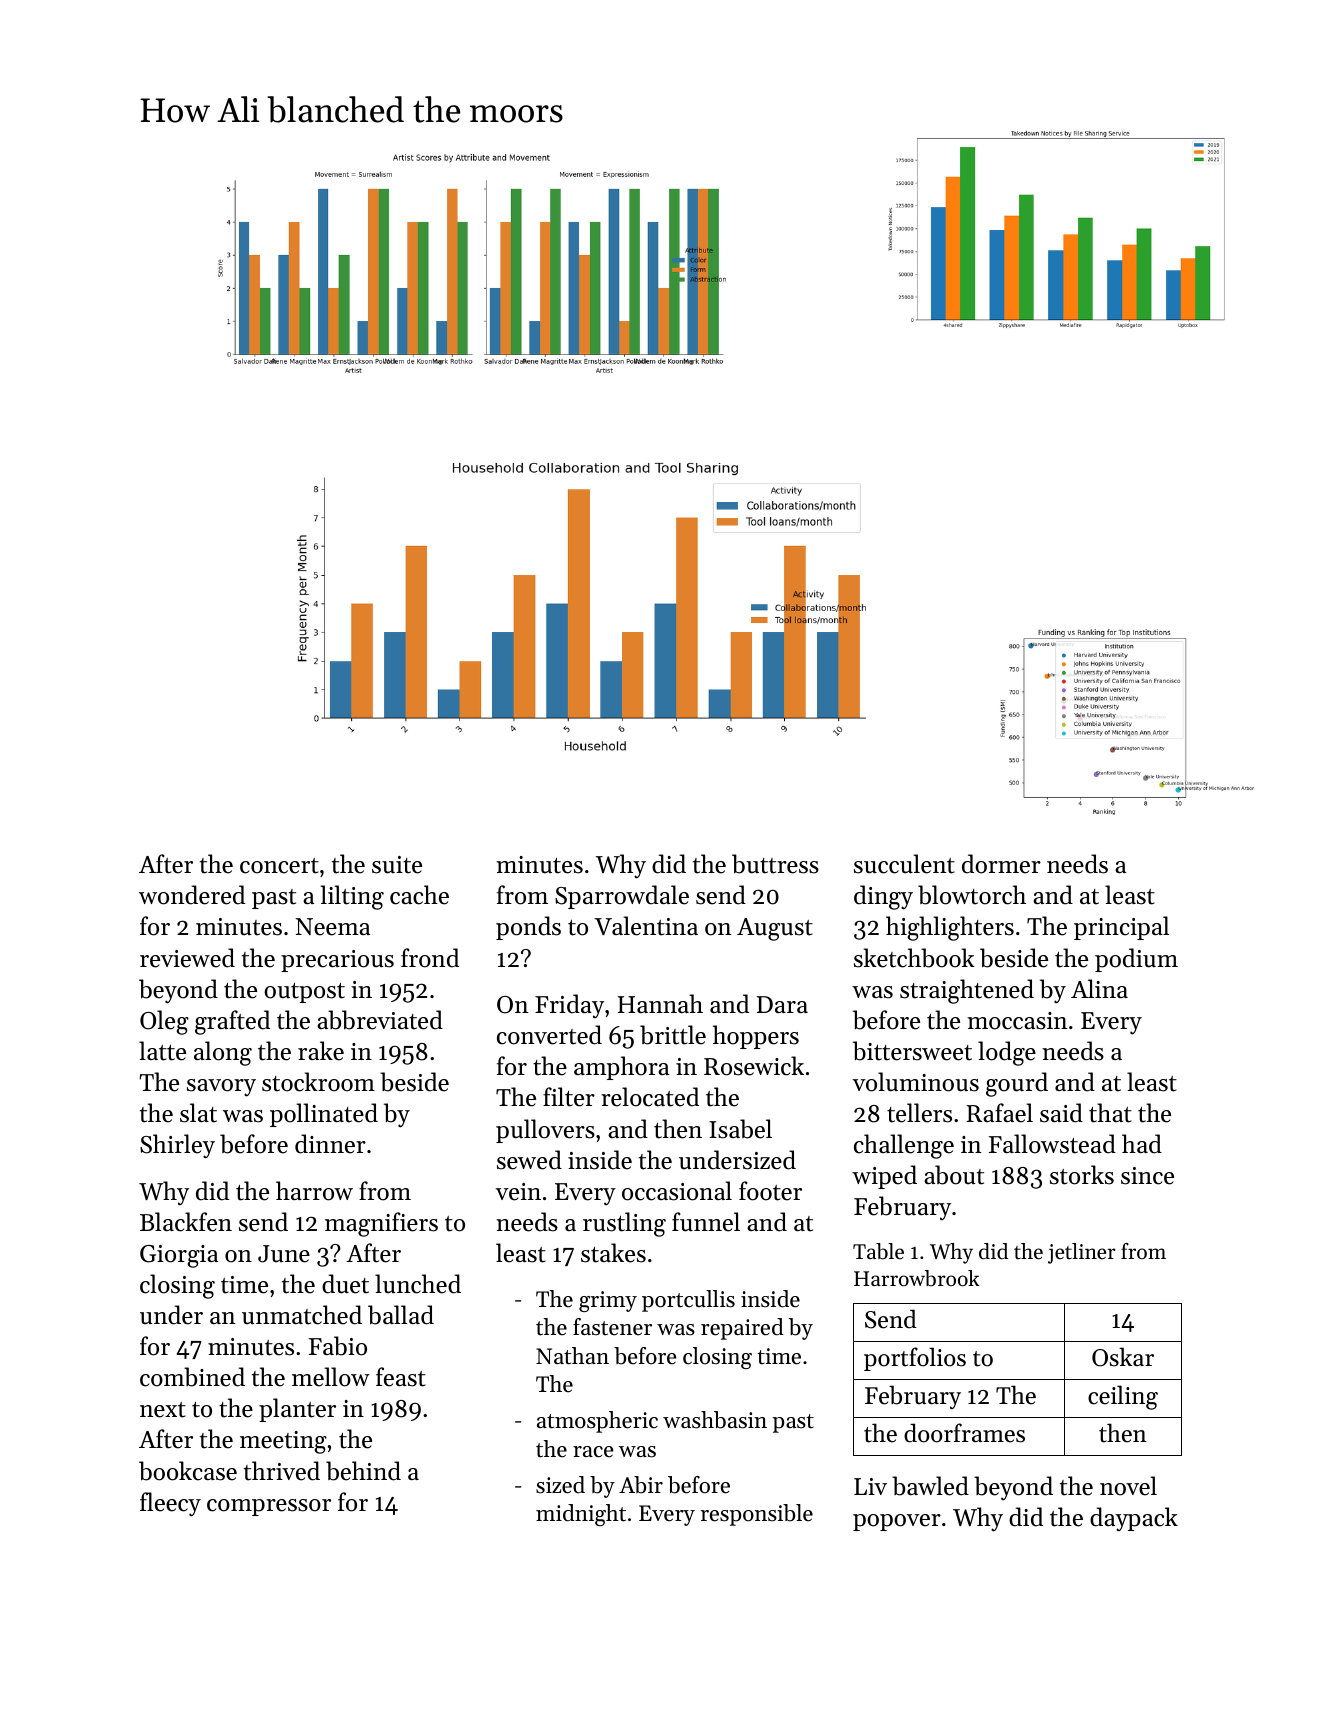 The height and width of the document is (1710, 1321). What do you see at coordinates (1134, 1519) in the document?
I see `daypack` at bounding box center [1134, 1519].
